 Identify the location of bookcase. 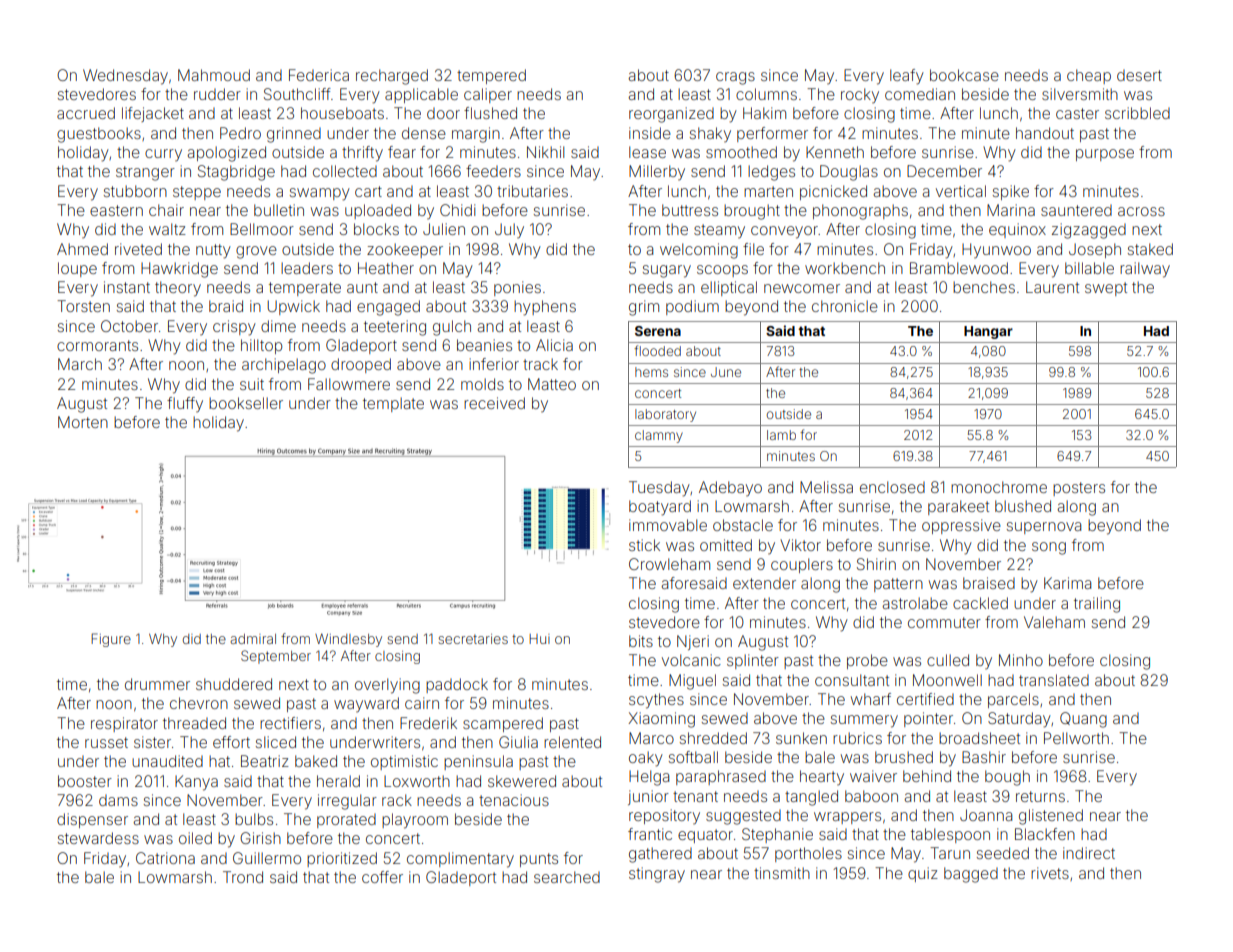
(964, 75).
